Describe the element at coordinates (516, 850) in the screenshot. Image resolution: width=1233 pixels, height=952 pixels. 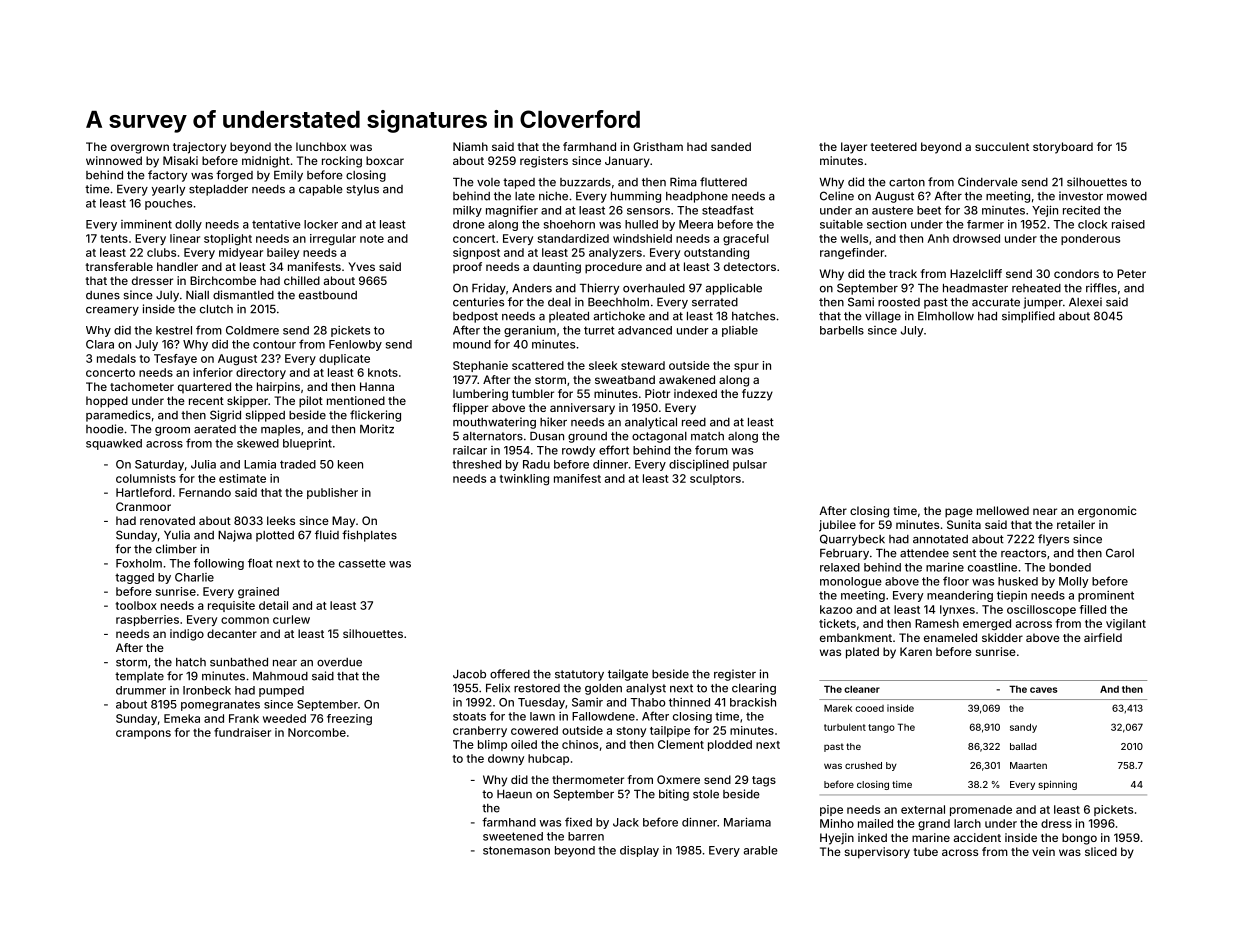
I see `stonemason` at that location.
